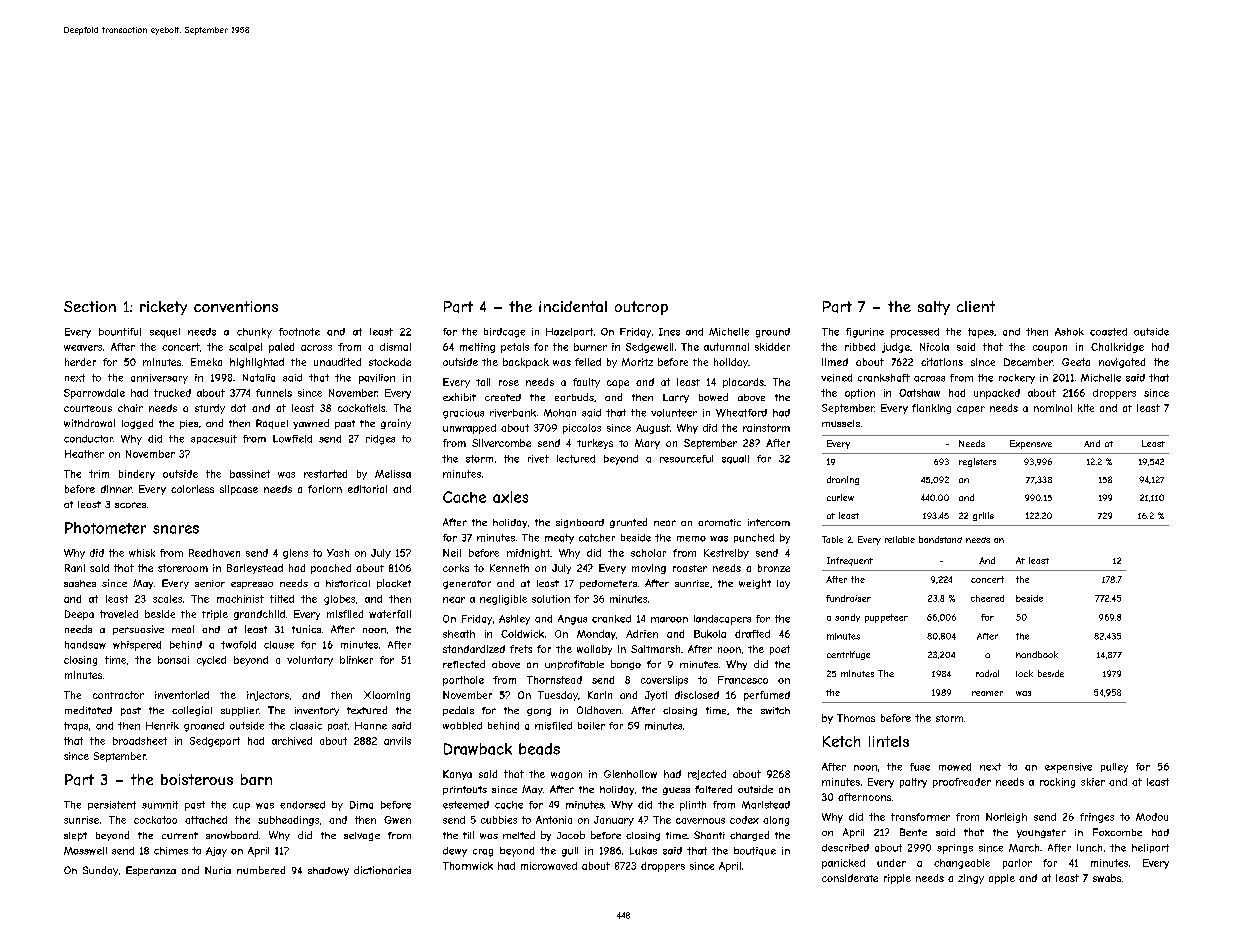  I want to click on Antonia, so click(554, 820).
